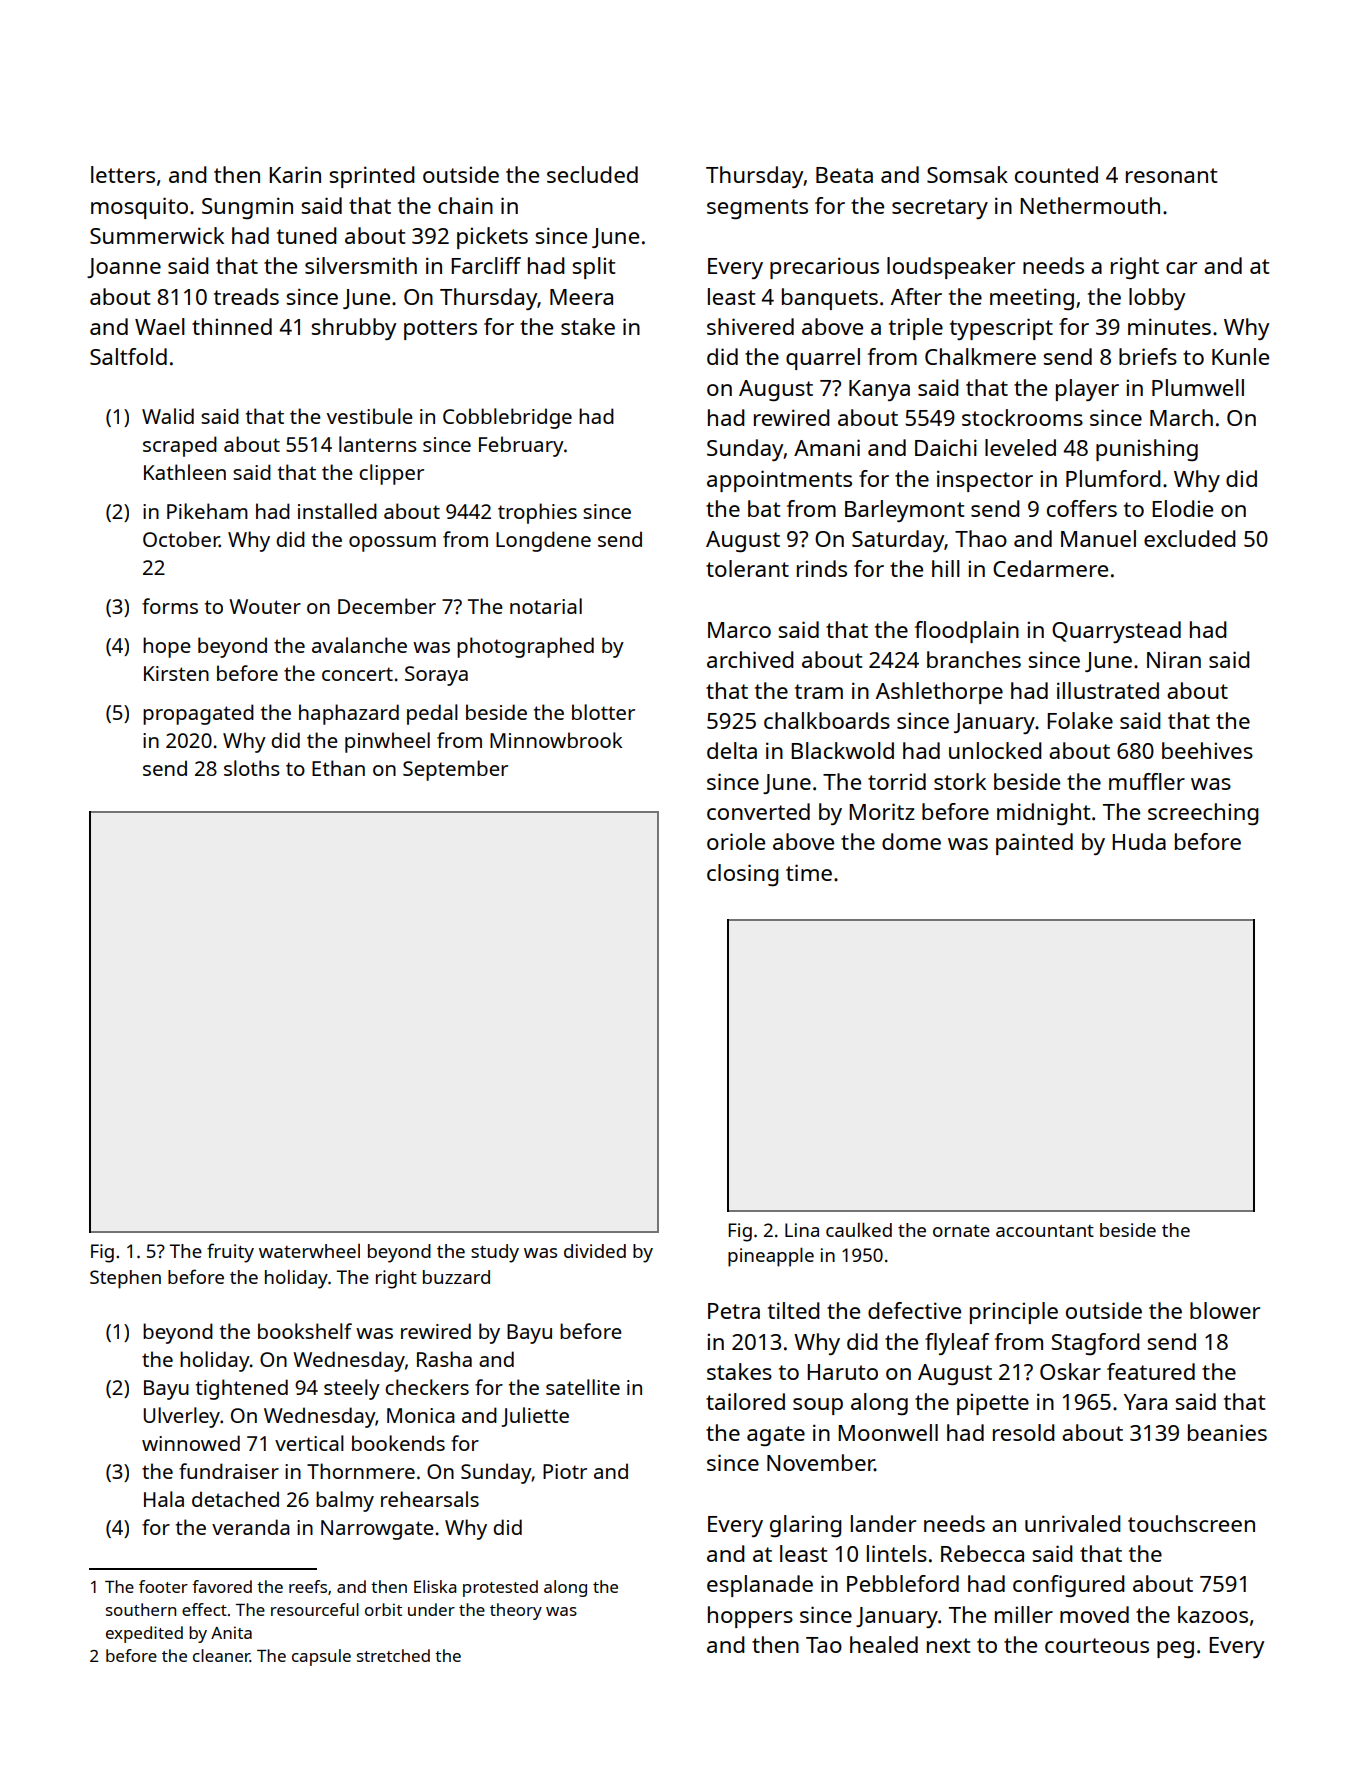 The image size is (1365, 1766). Describe the element at coordinates (1098, 538) in the screenshot. I see `Manuel` at that location.
